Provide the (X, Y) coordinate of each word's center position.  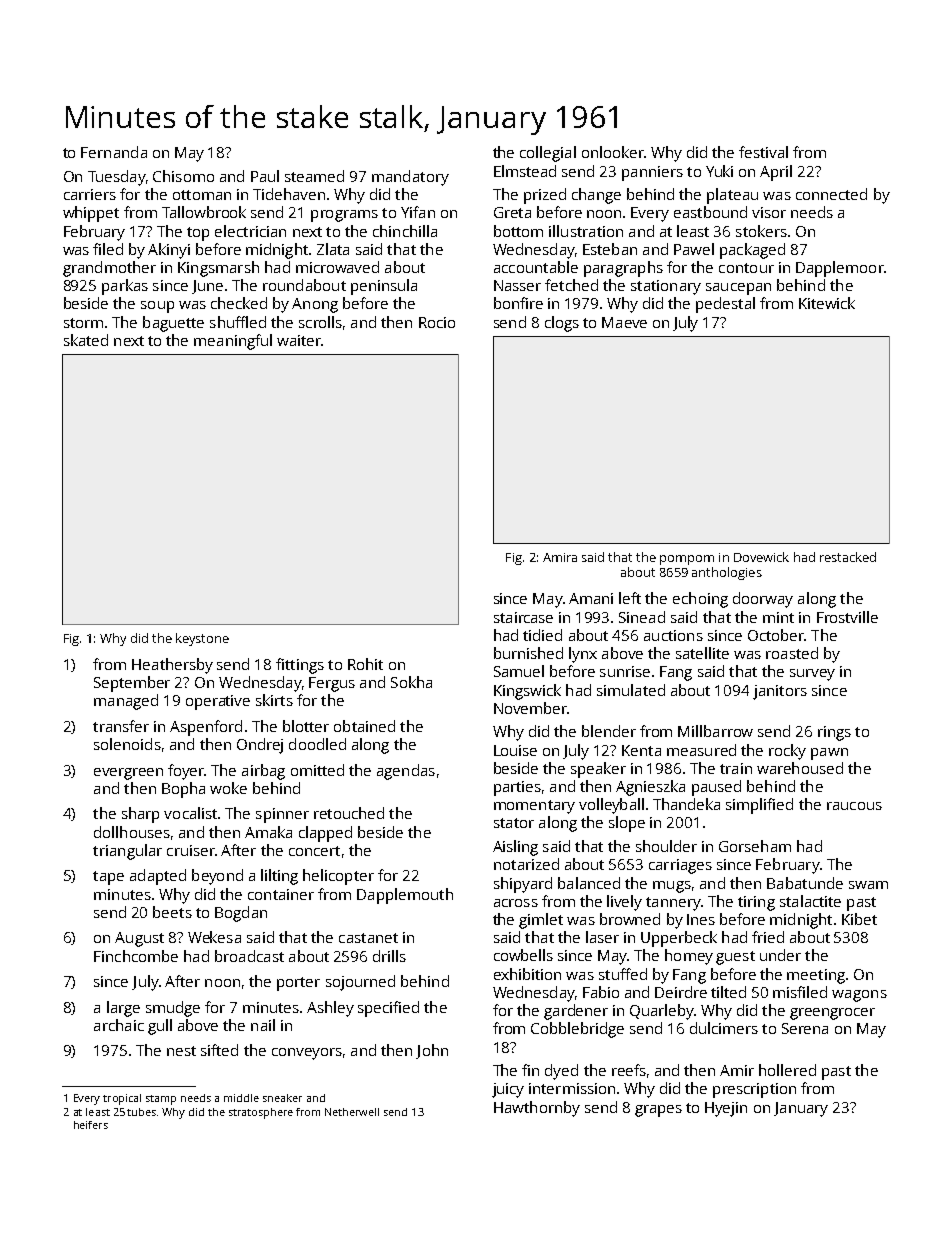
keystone (202, 639)
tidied (542, 635)
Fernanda (114, 152)
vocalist (190, 813)
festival (763, 152)
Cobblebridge (577, 1030)
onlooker (613, 152)
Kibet (859, 919)
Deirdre (681, 992)
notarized (526, 864)
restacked (848, 557)
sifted (219, 1050)
